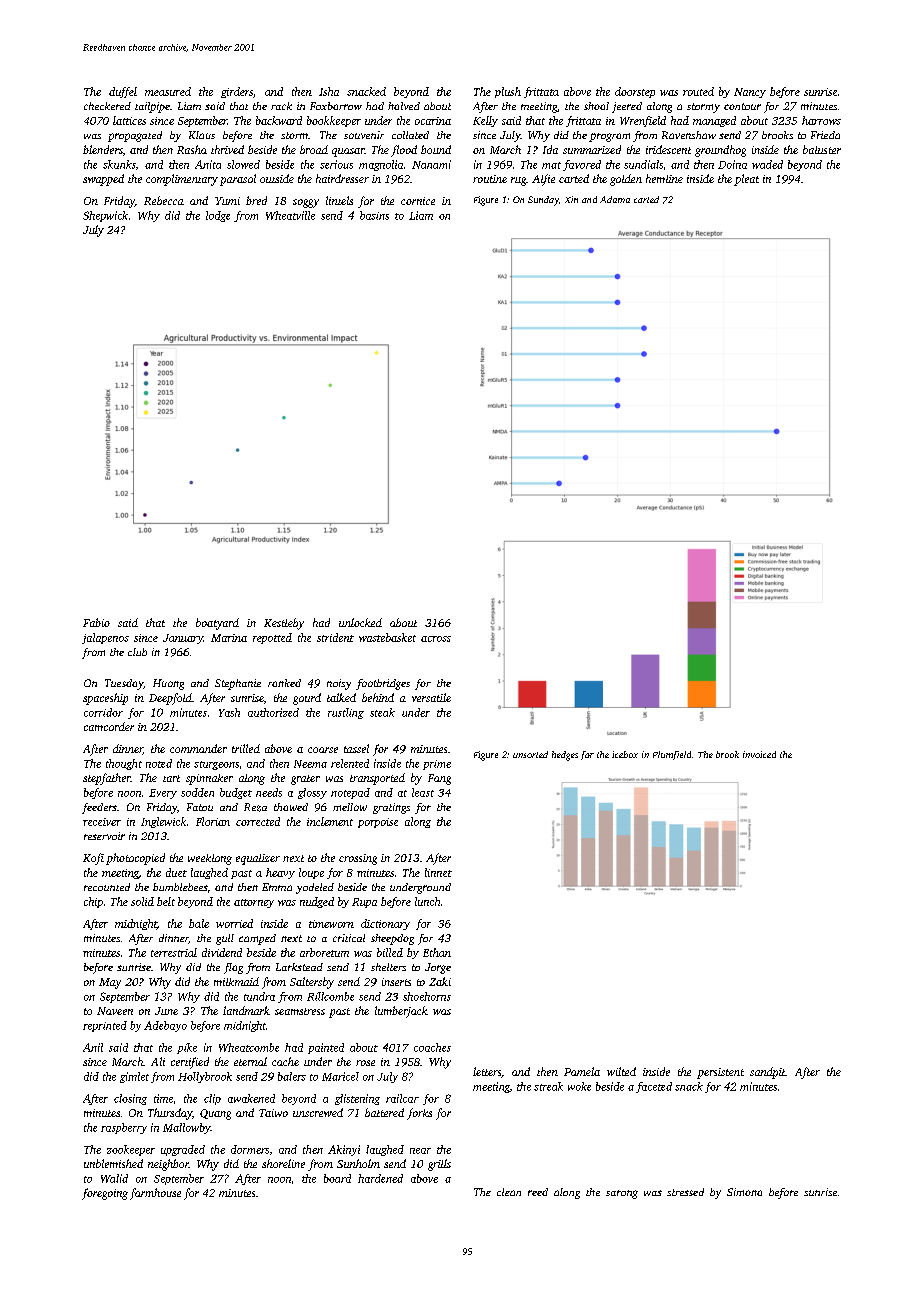  What do you see at coordinates (257, 939) in the image?
I see `camped` at bounding box center [257, 939].
